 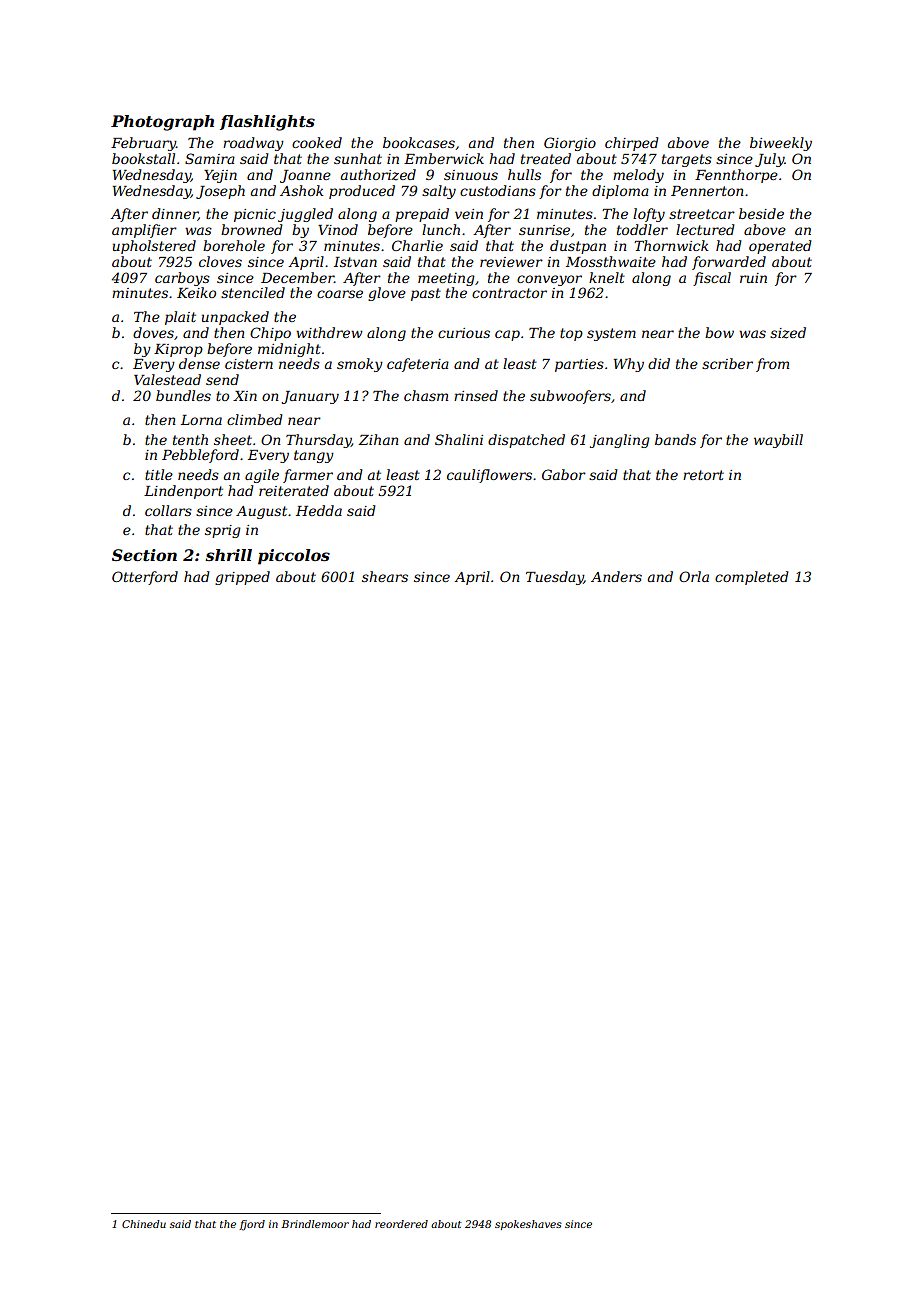 I want to click on upholstered, so click(x=154, y=247).
